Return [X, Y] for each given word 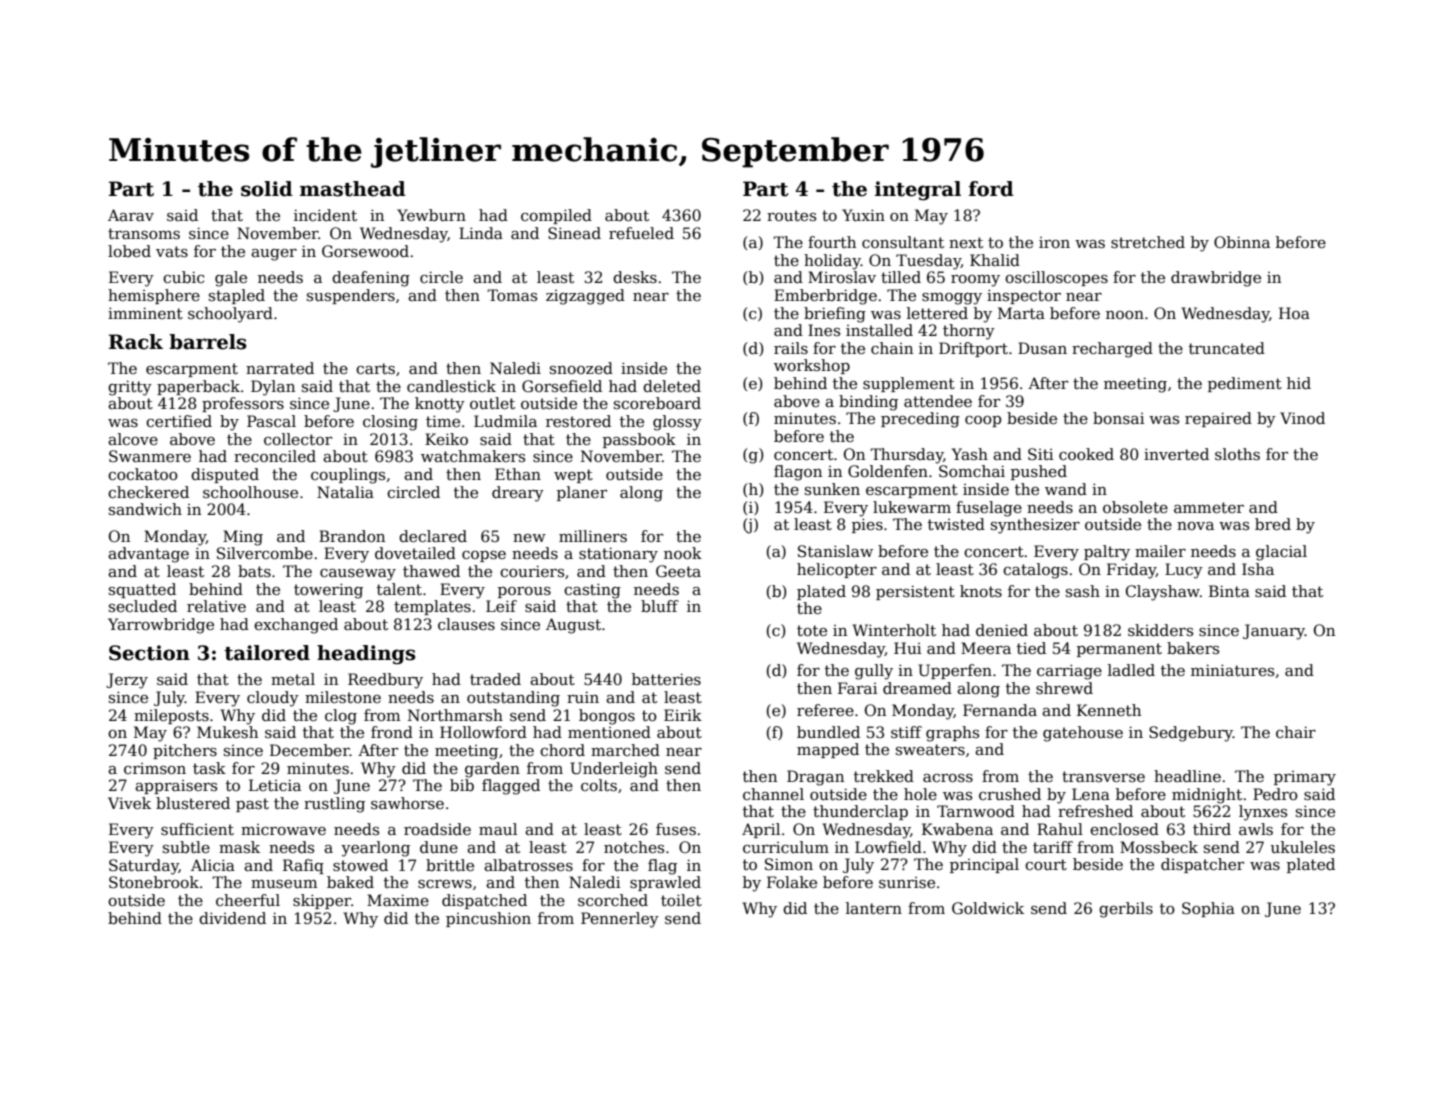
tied [1031, 648]
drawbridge [1216, 279]
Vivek [129, 803]
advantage [148, 555]
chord [562, 750]
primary [1305, 778]
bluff [660, 606]
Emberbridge [825, 297]
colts [599, 785]
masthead [353, 189]
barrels [207, 342]
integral [918, 191]
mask [239, 847]
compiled [556, 216]
